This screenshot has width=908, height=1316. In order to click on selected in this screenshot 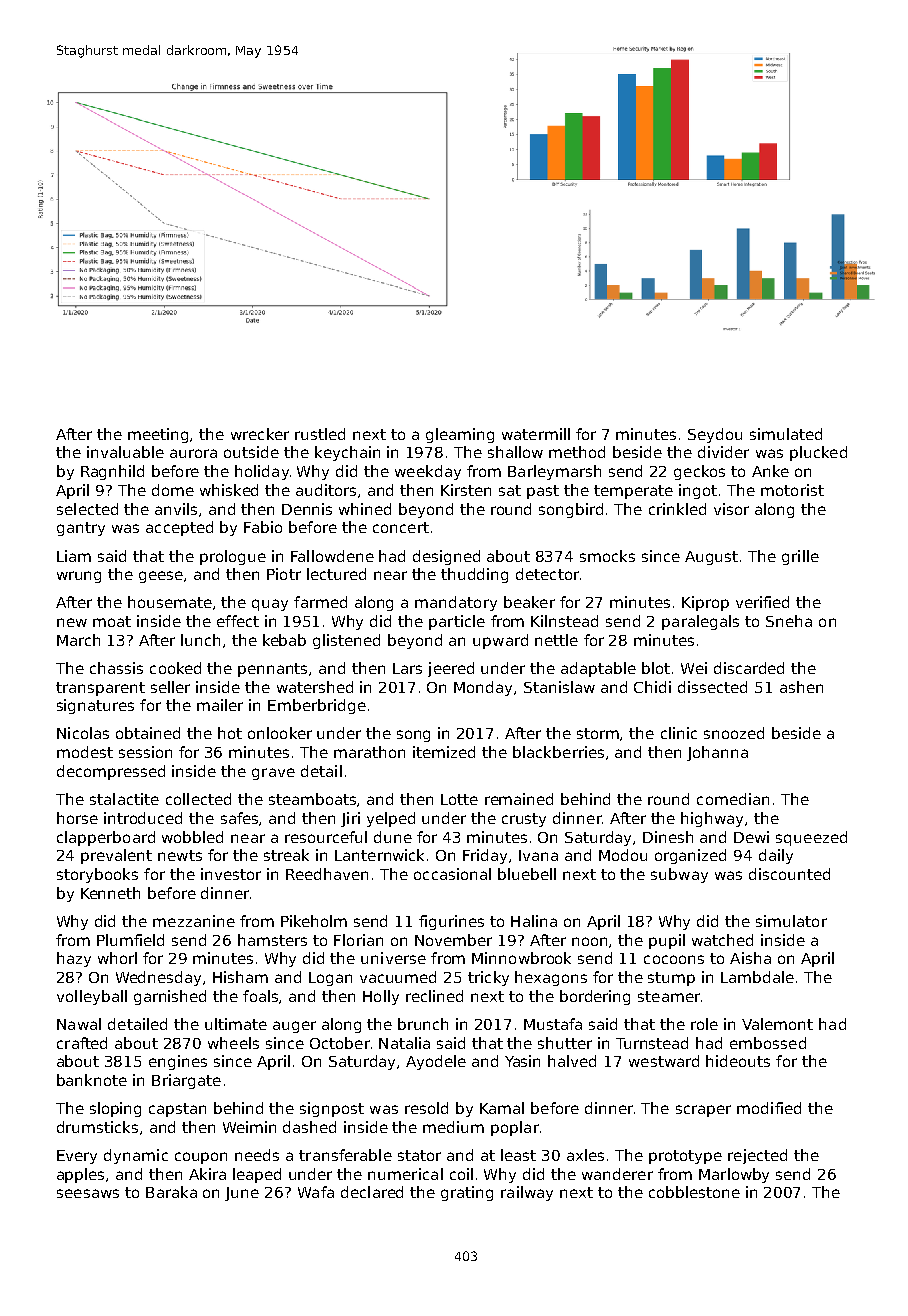, I will do `click(87, 509)`.
